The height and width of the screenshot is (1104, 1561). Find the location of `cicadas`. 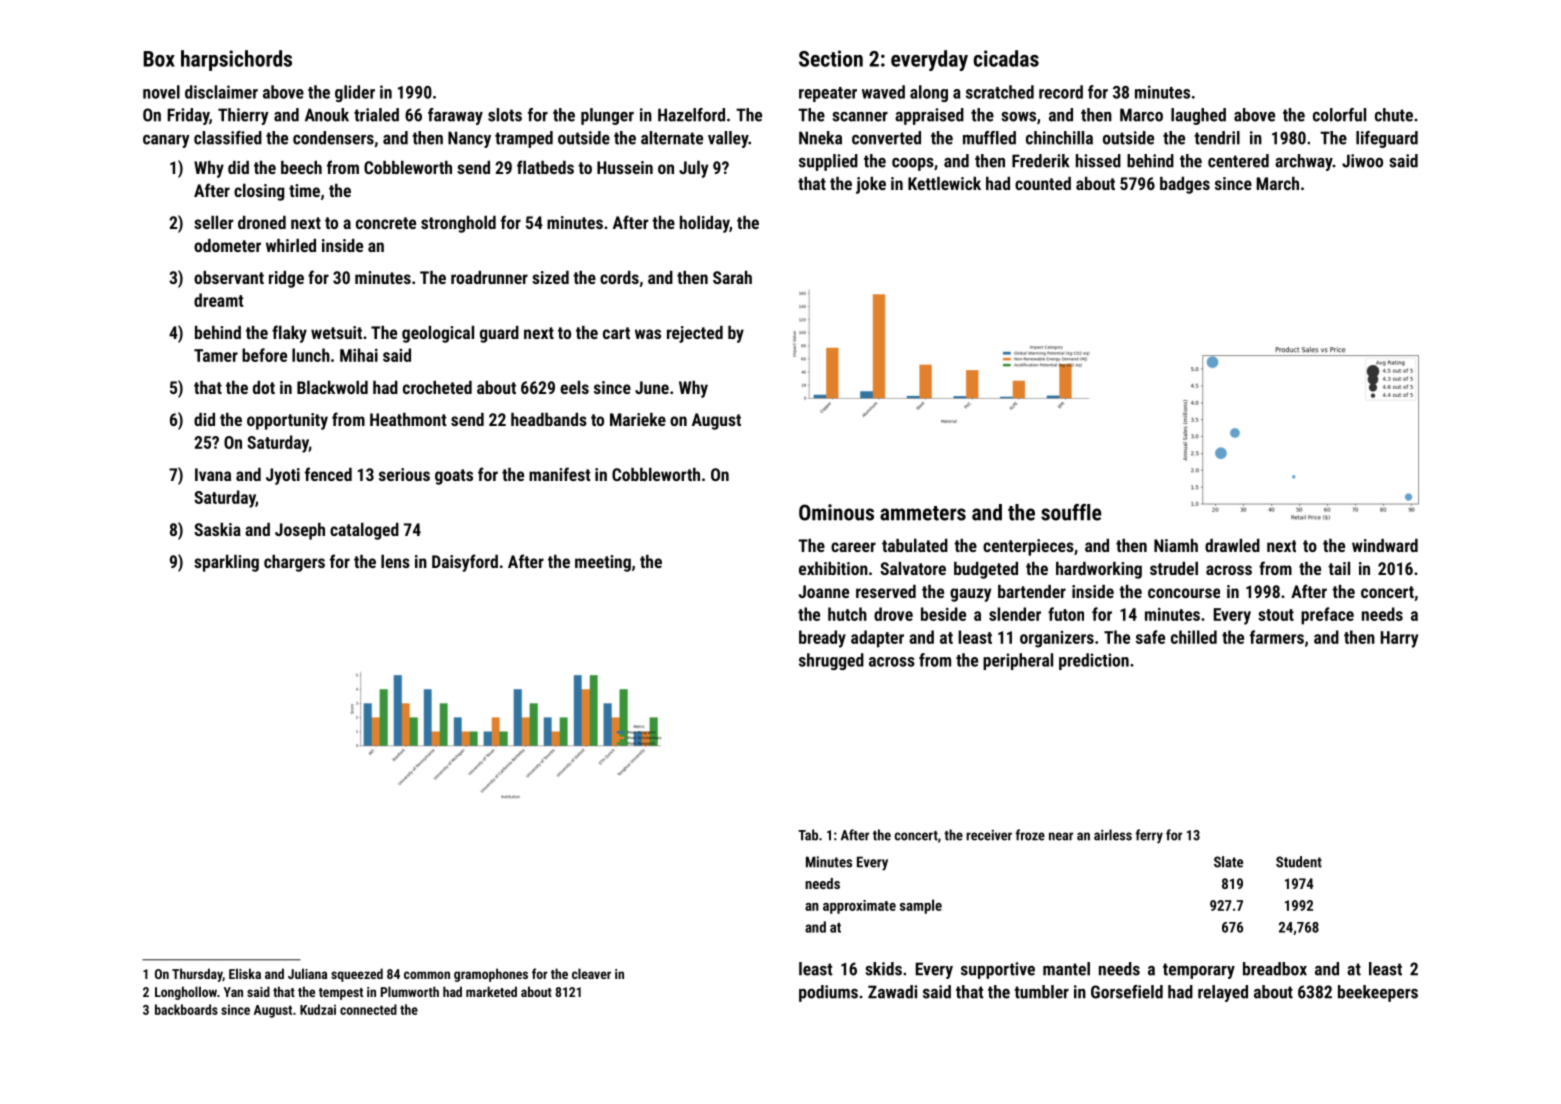

cicadas is located at coordinates (1006, 58).
